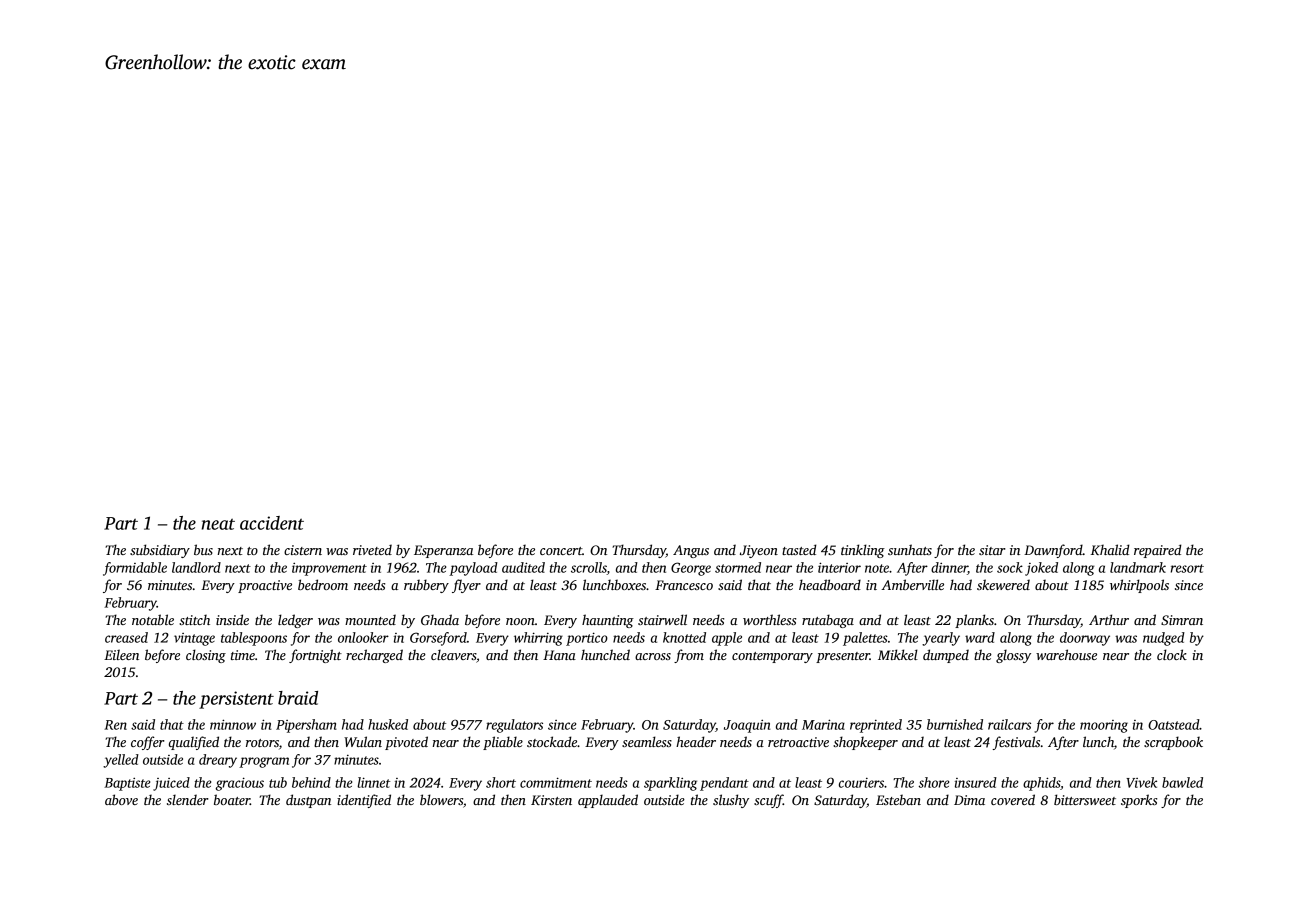 This screenshot has width=1308, height=924. What do you see at coordinates (1003, 584) in the screenshot?
I see `skewered` at bounding box center [1003, 584].
